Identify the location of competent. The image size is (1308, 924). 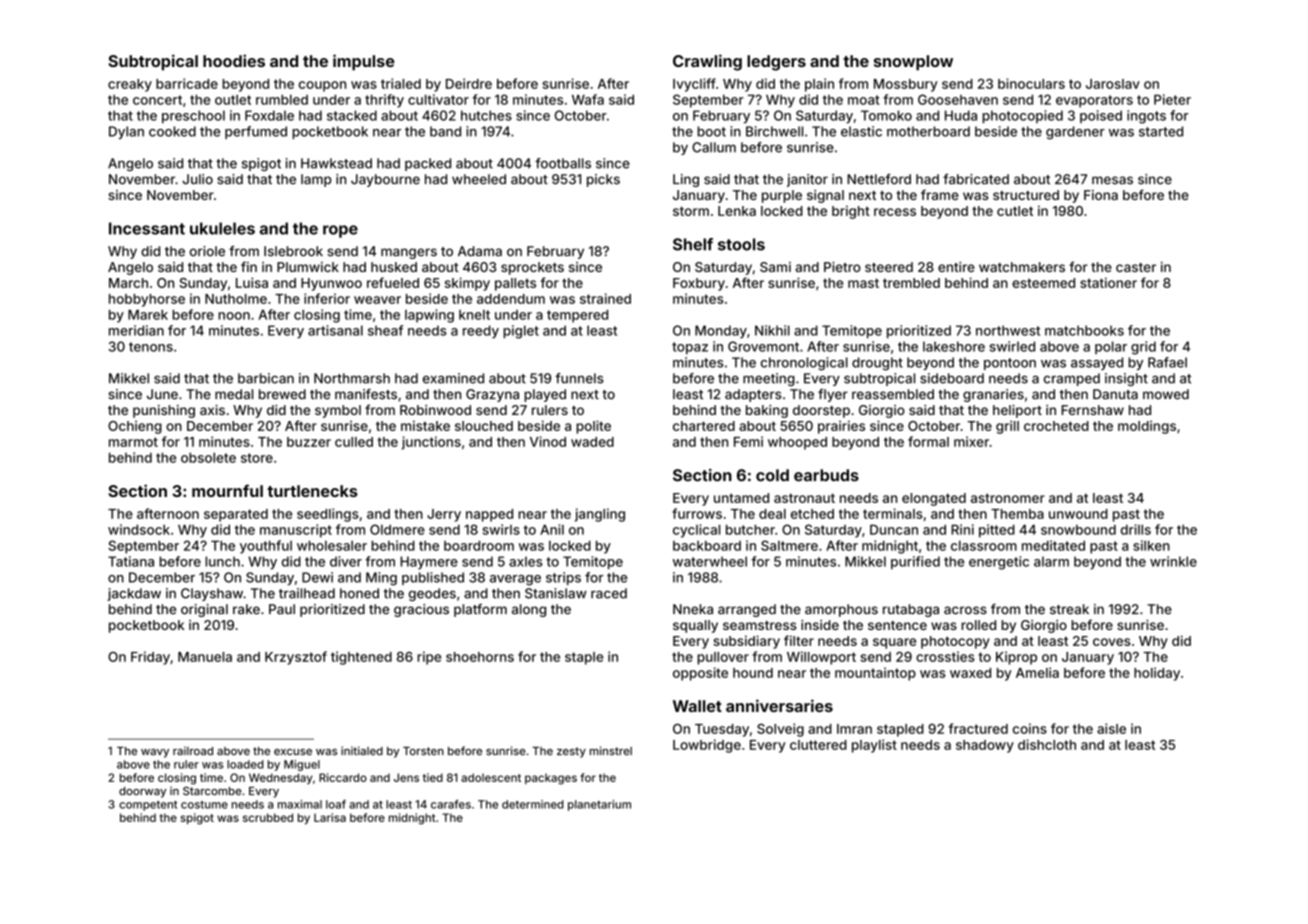
(148, 806).
